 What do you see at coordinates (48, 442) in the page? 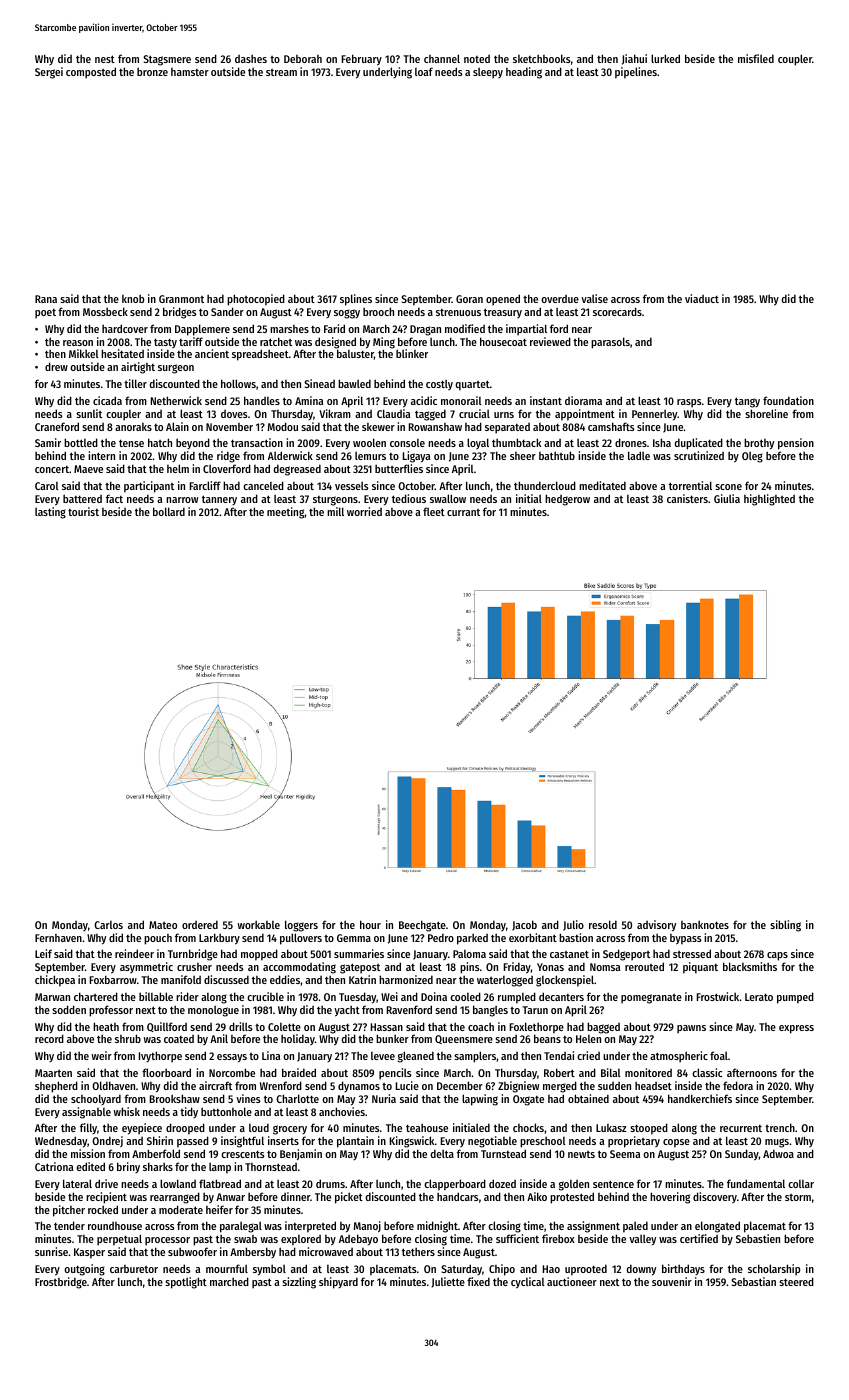
I see `Samir` at bounding box center [48, 442].
